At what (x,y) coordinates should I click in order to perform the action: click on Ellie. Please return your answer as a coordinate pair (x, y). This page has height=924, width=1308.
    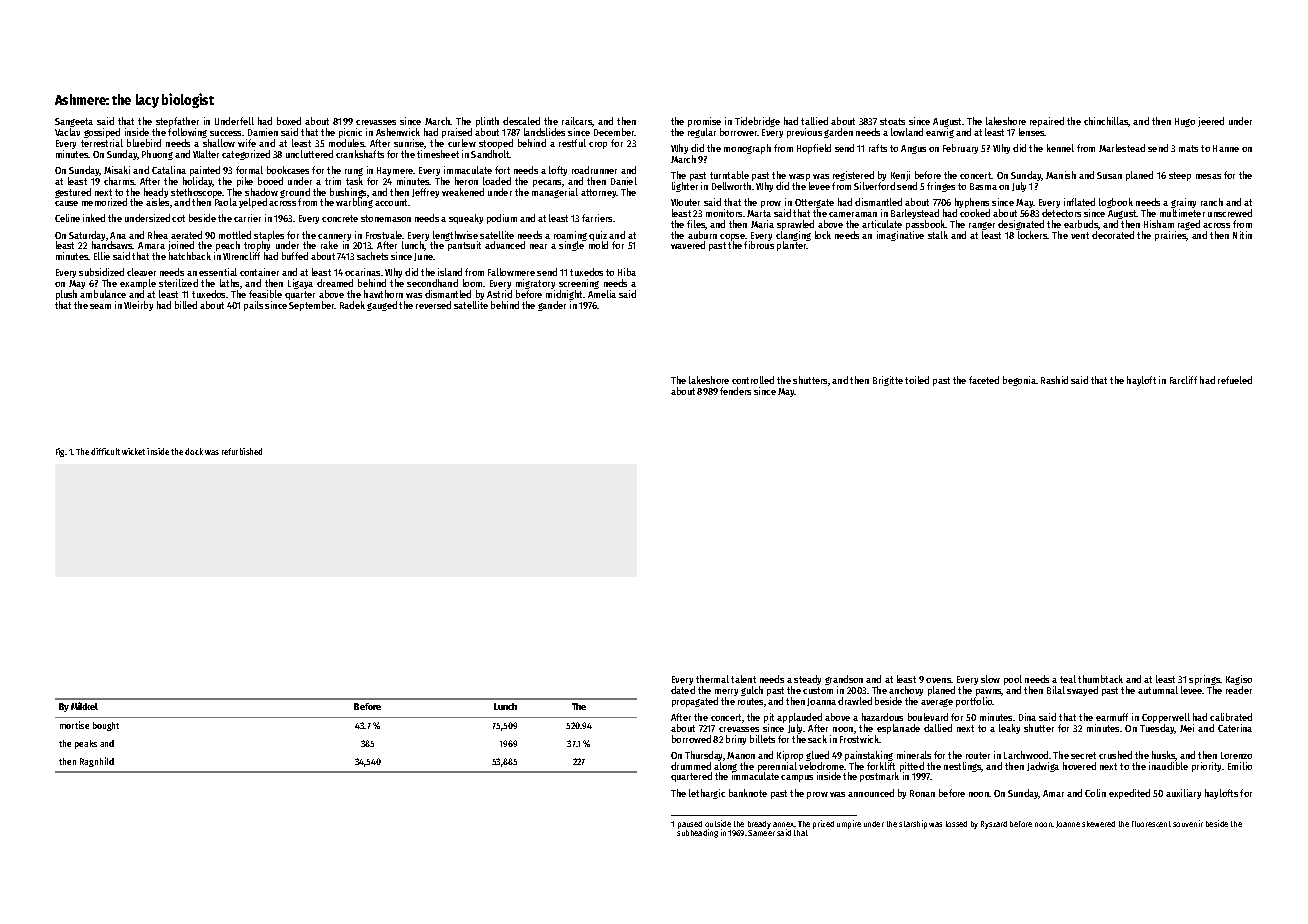
    Looking at the image, I should click on (102, 256).
